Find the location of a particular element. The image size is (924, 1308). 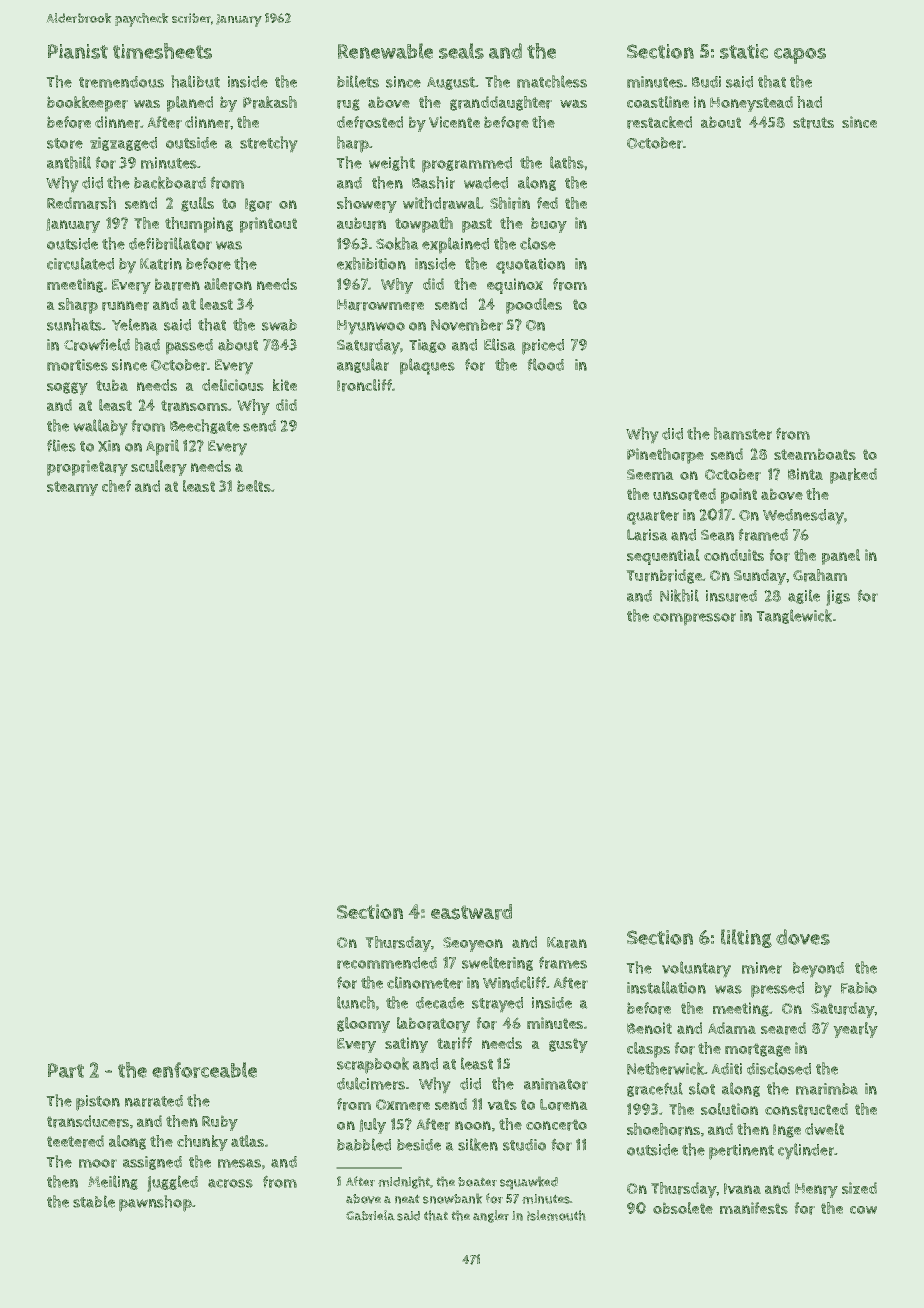

compressor is located at coordinates (694, 619).
